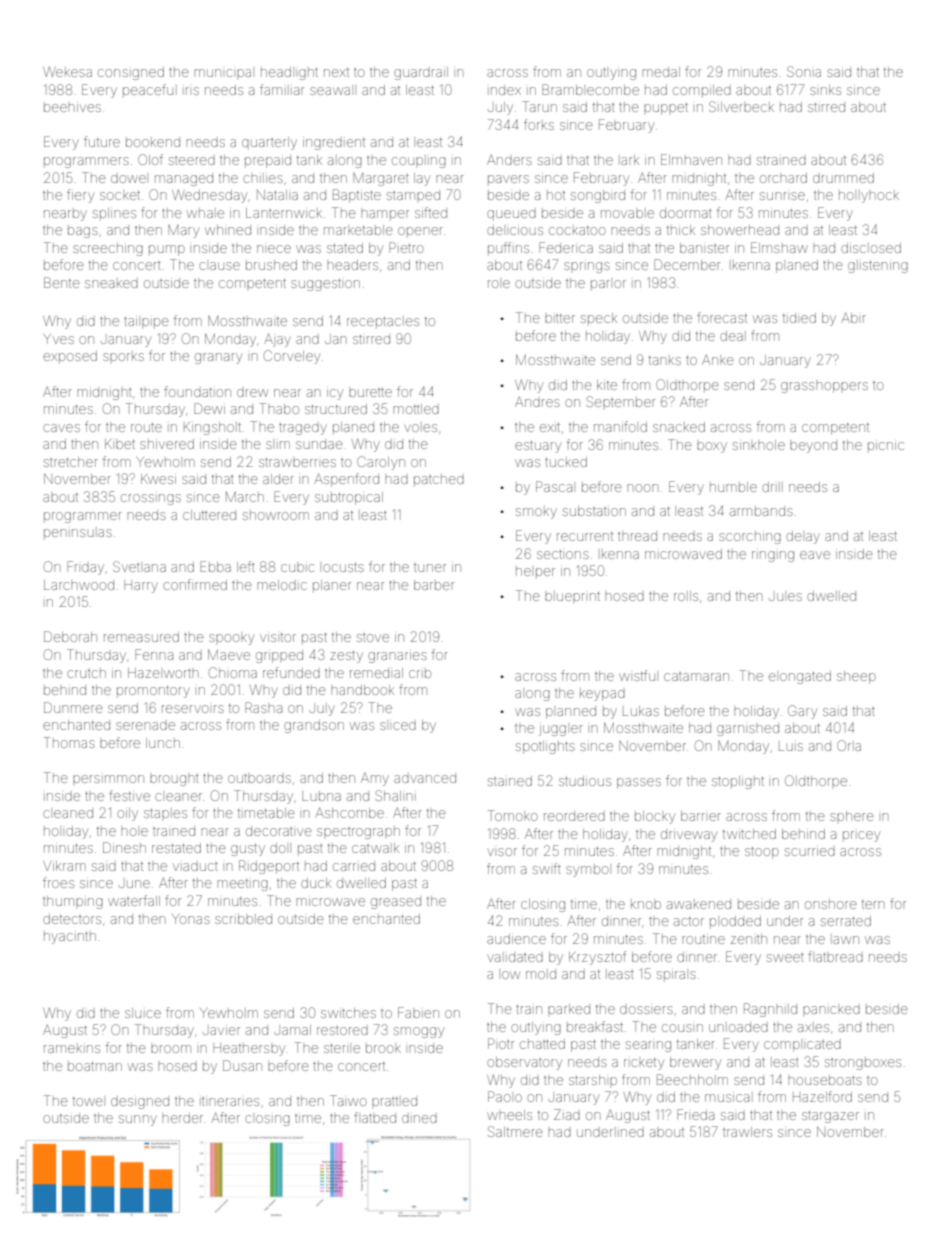 Image resolution: width=952 pixels, height=1233 pixels. Describe the element at coordinates (416, 409) in the page. I see `mottled` at that location.
